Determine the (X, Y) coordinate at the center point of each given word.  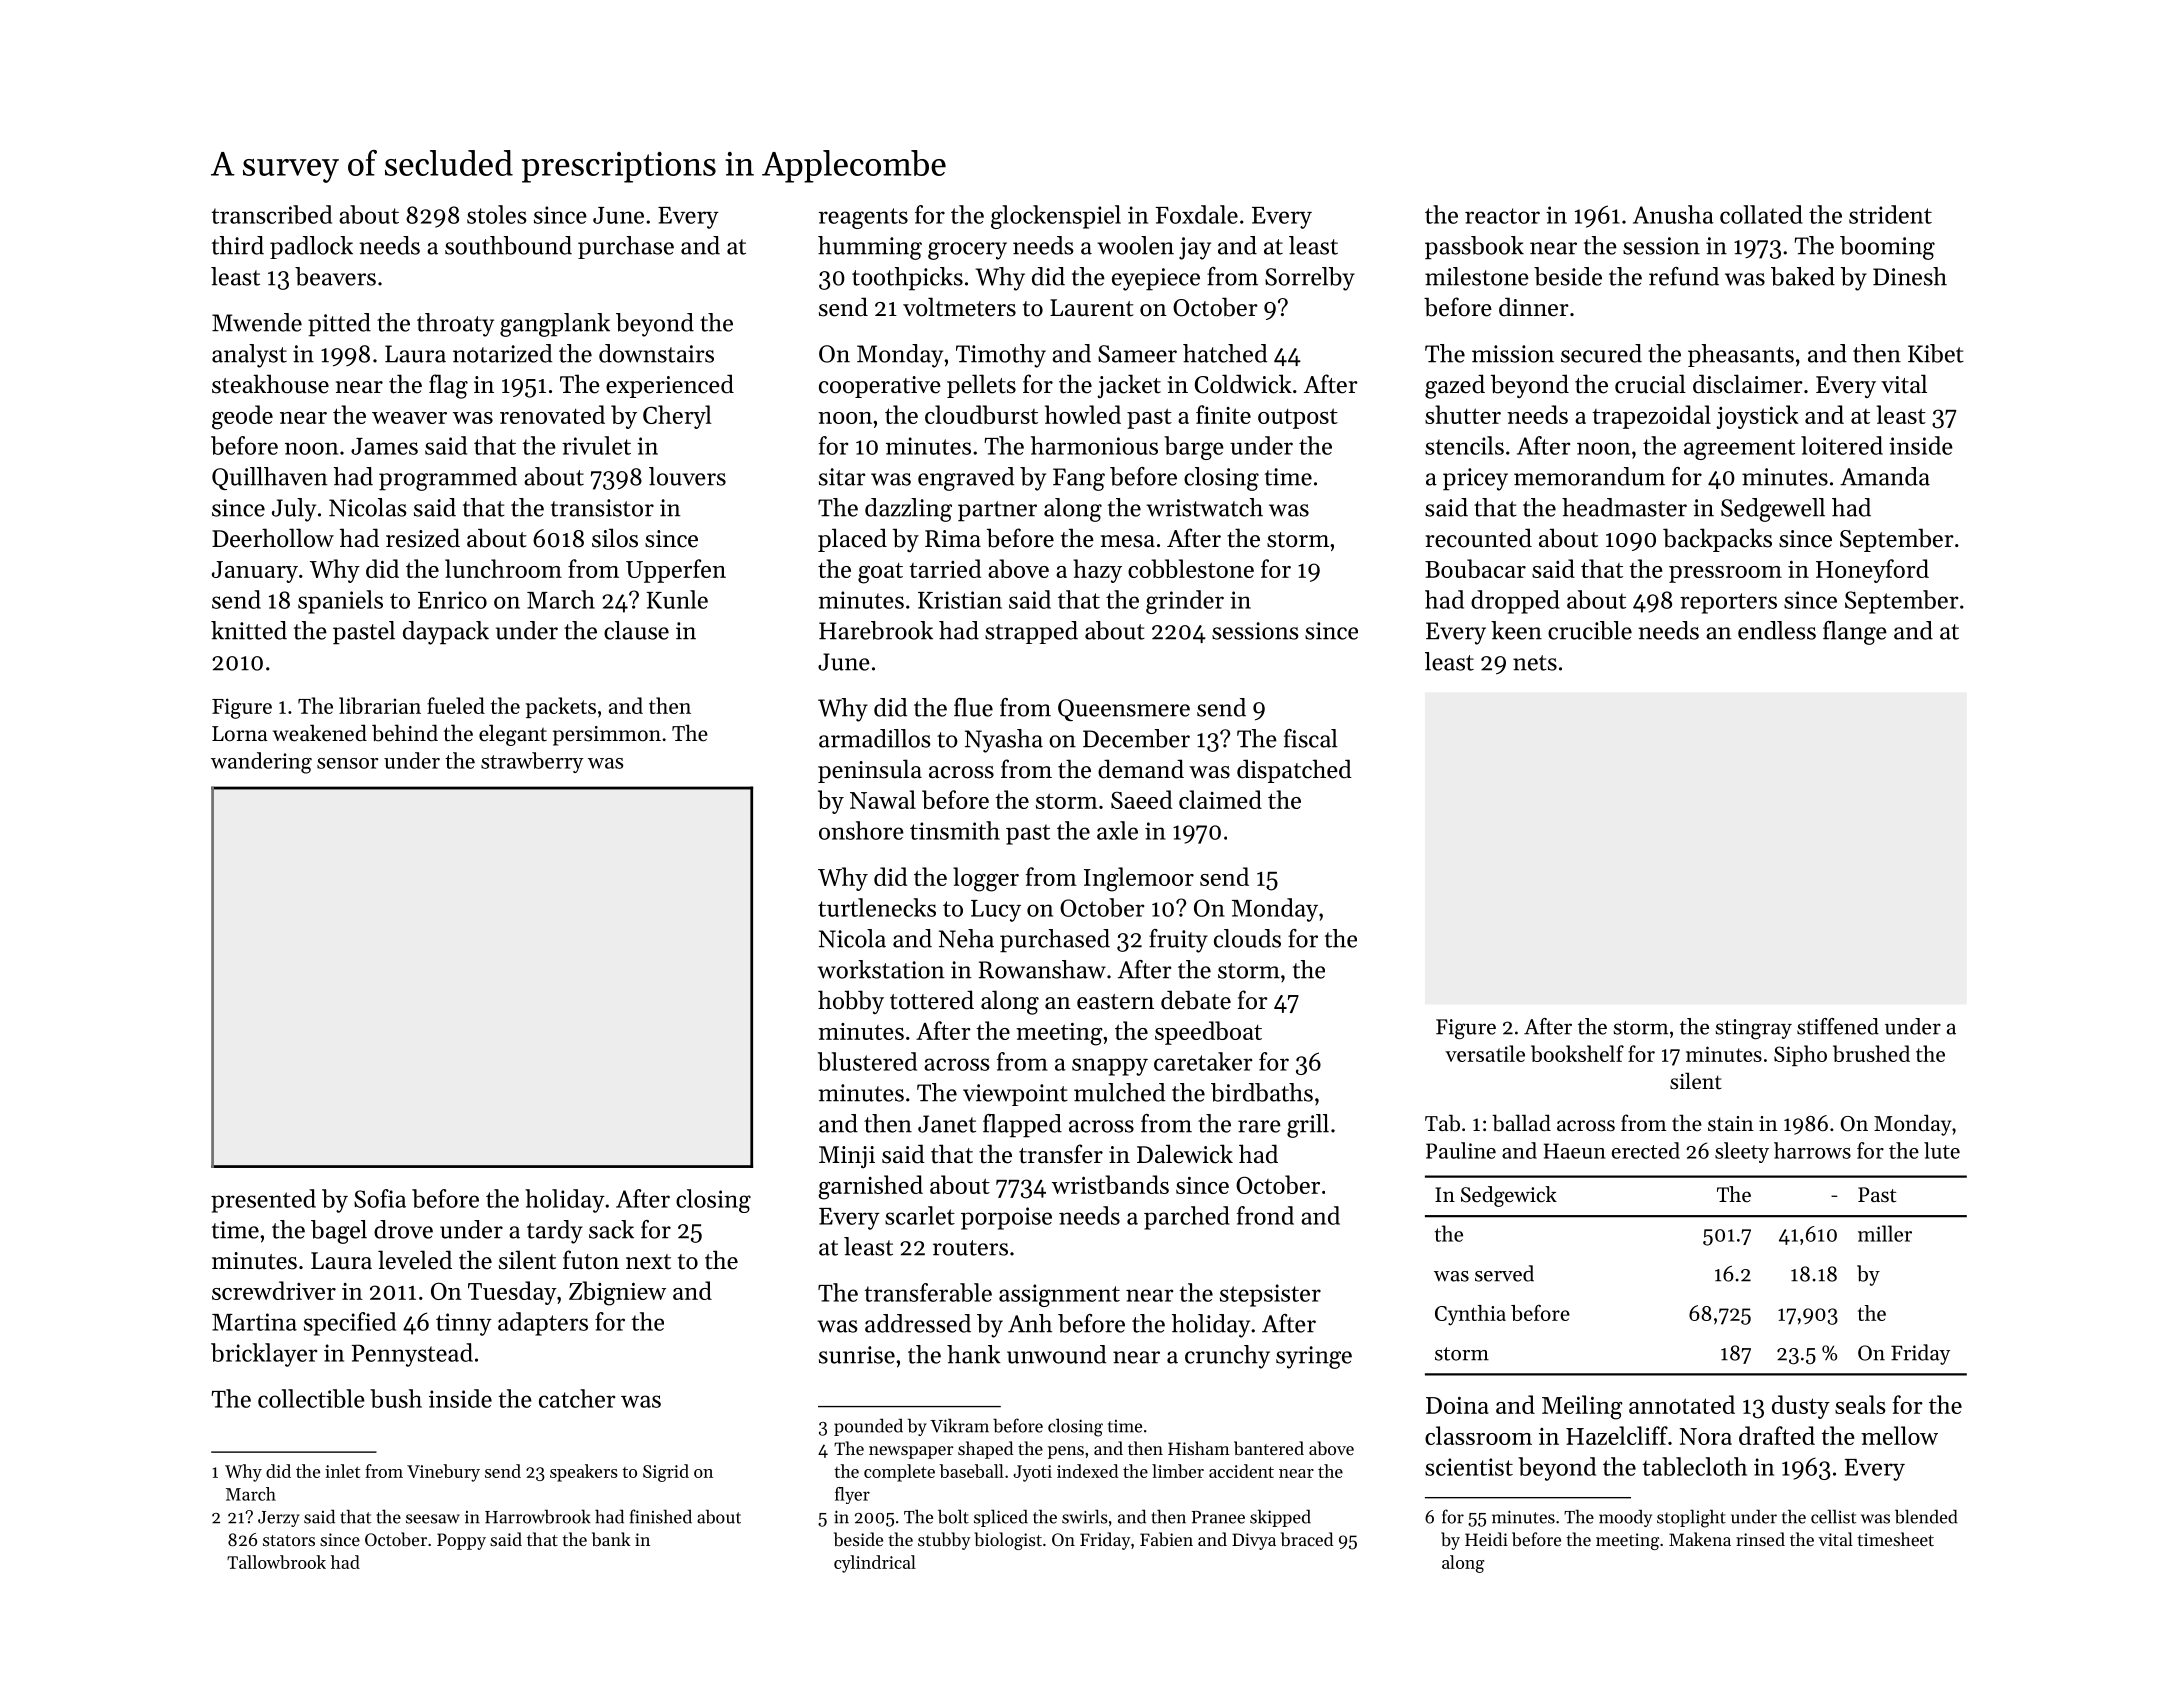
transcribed (271, 214)
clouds (1247, 938)
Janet (947, 1124)
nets (1535, 663)
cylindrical (875, 1564)
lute (1942, 1150)
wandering (261, 763)
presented (263, 1201)
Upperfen (676, 571)
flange (1855, 633)
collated (1761, 214)
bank (611, 1539)
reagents (863, 218)
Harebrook (876, 630)
